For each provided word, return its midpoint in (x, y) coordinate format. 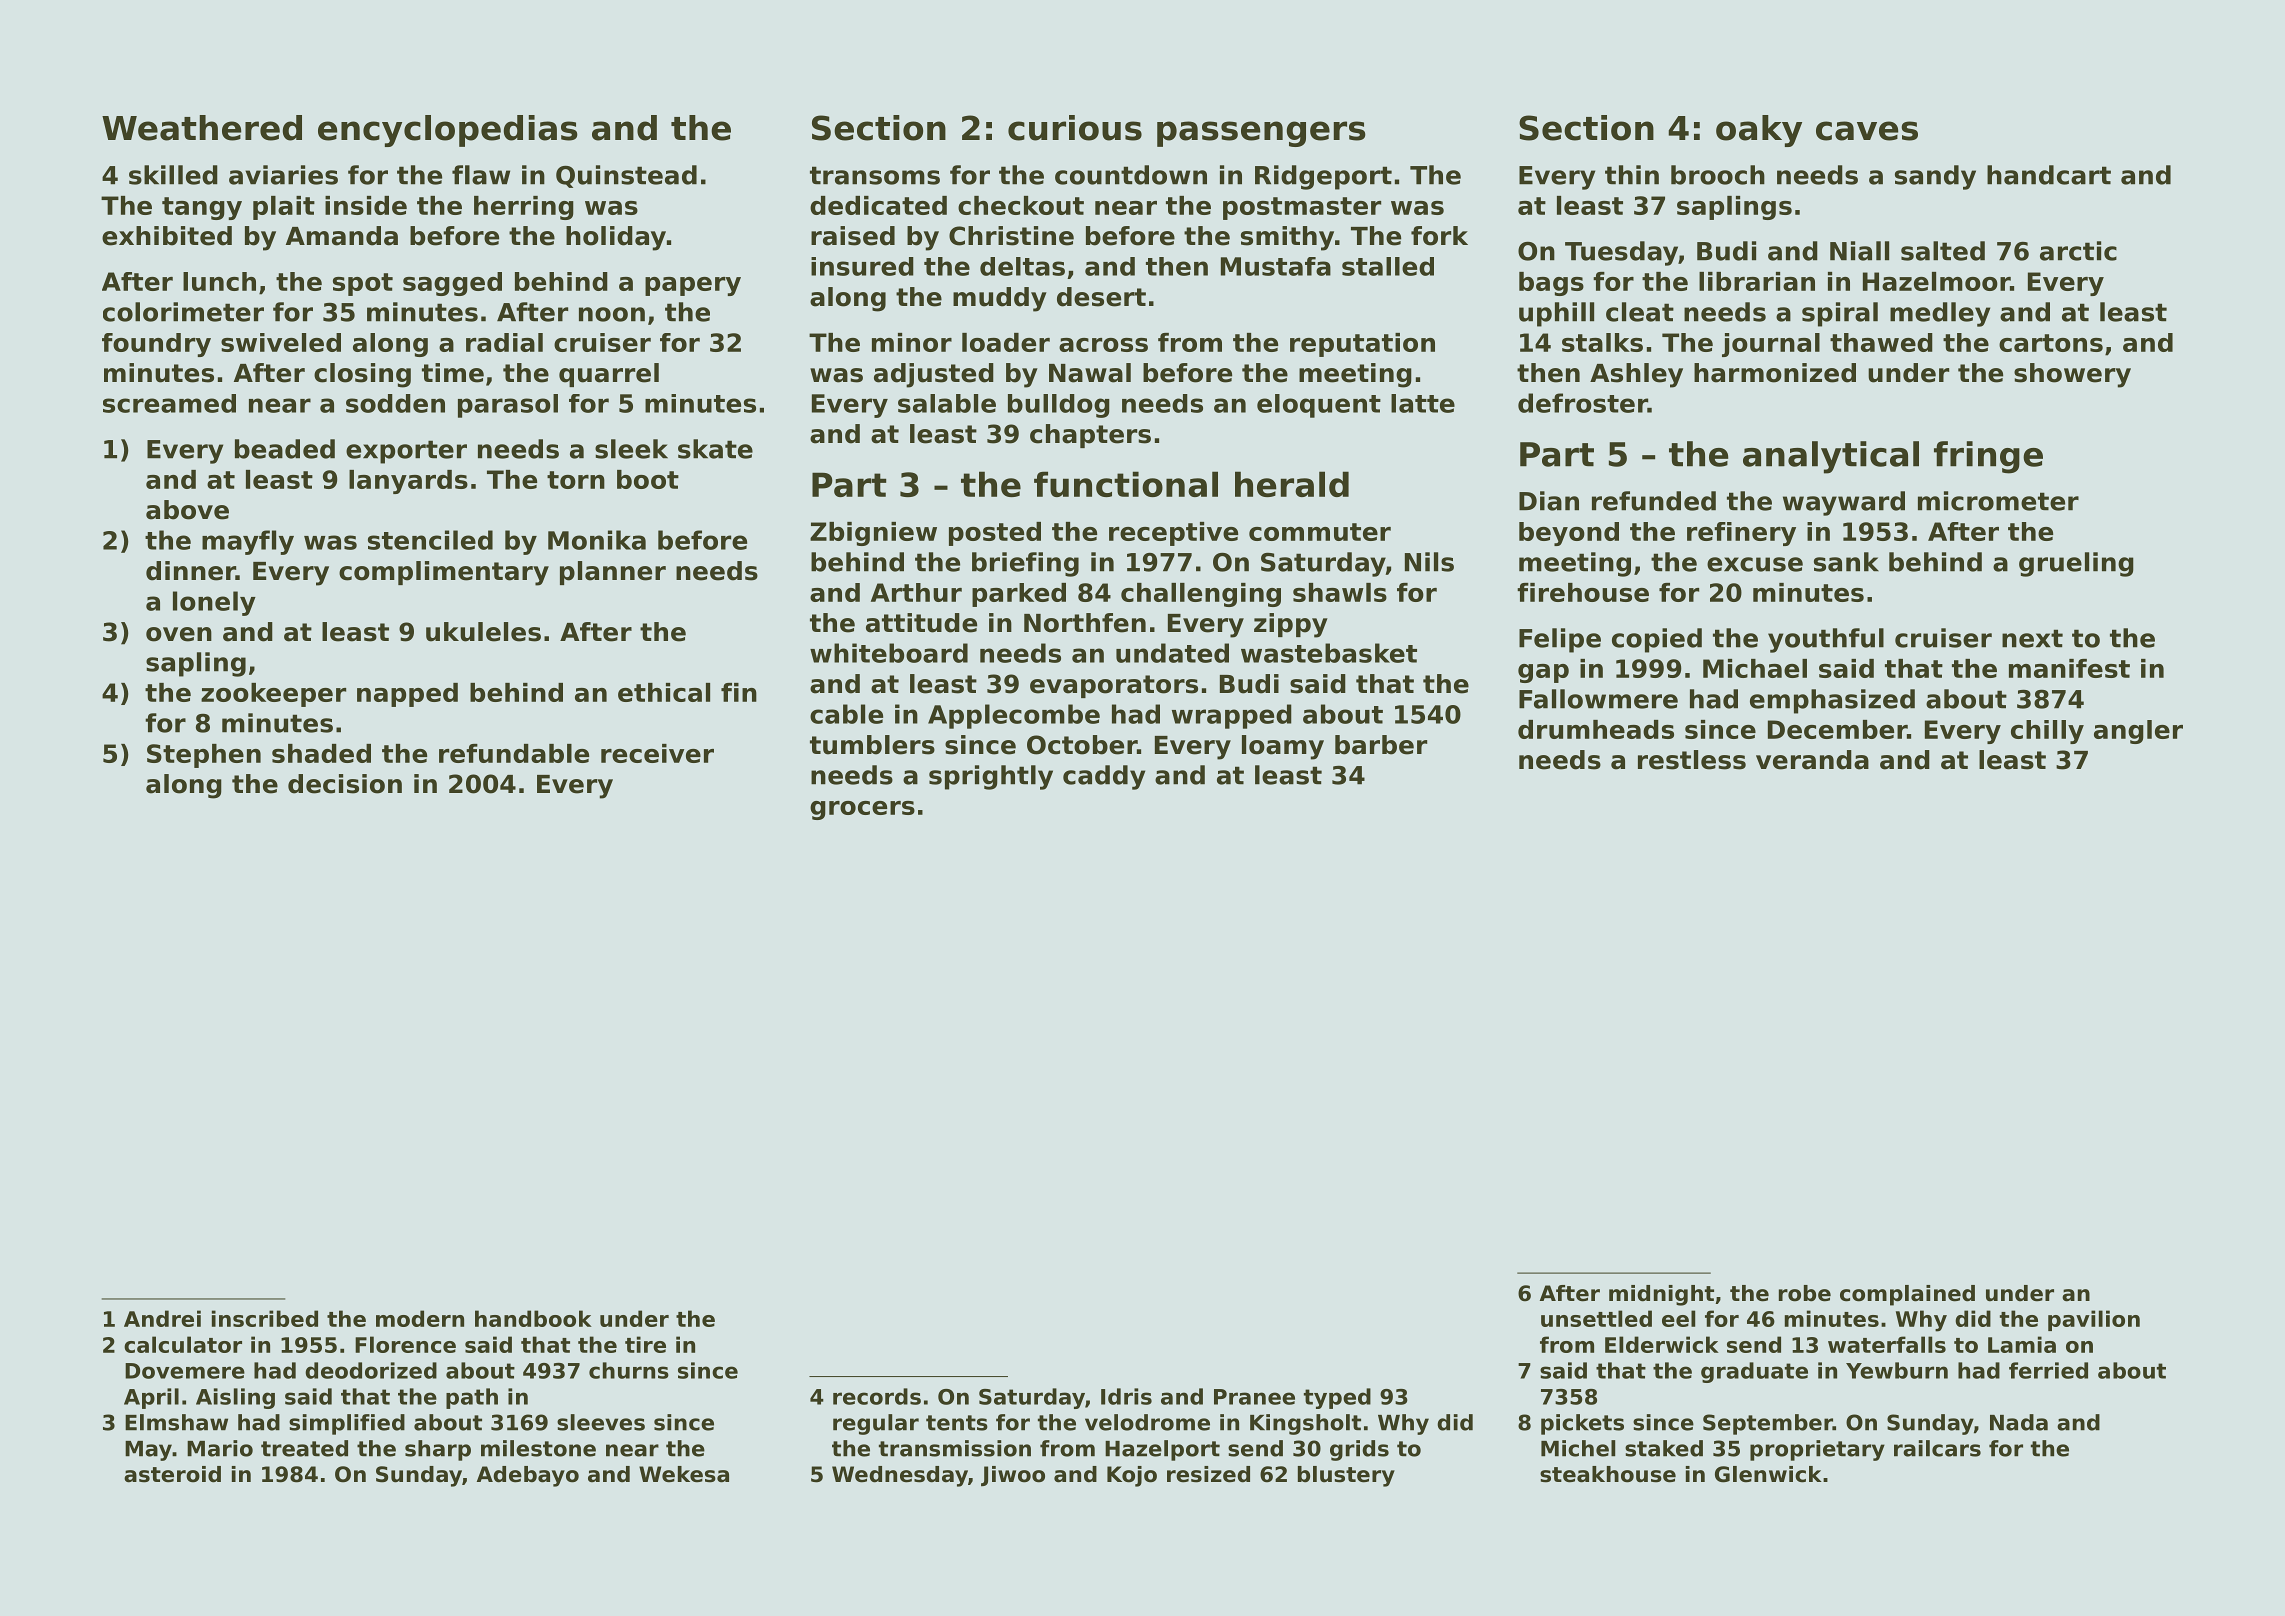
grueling (2076, 564)
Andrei (162, 1318)
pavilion (2094, 1320)
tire (645, 1344)
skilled (173, 175)
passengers (1261, 134)
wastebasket (1329, 653)
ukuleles (483, 632)
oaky (1759, 131)
